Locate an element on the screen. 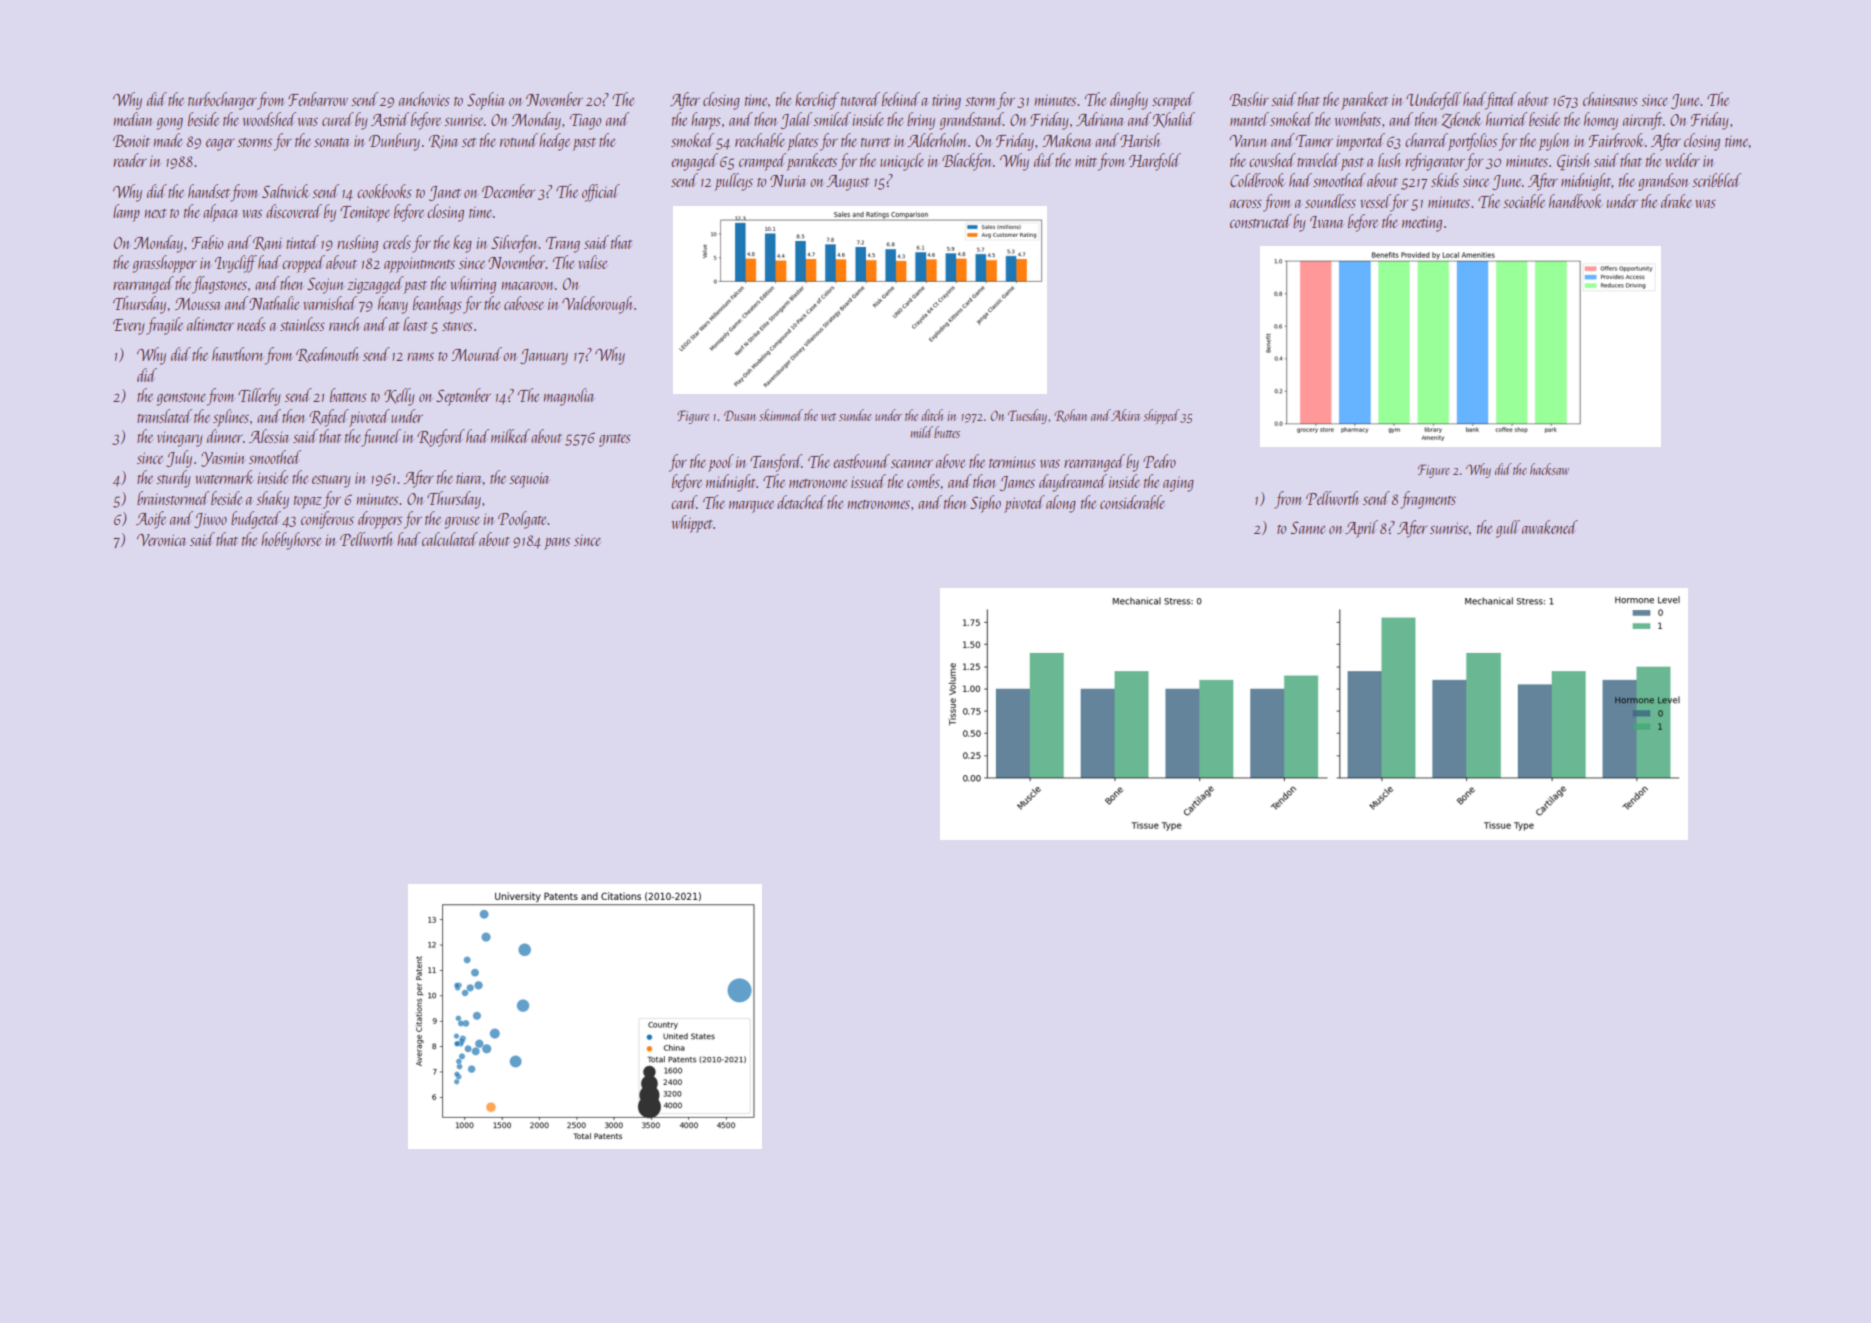  meeting is located at coordinates (1422, 224).
